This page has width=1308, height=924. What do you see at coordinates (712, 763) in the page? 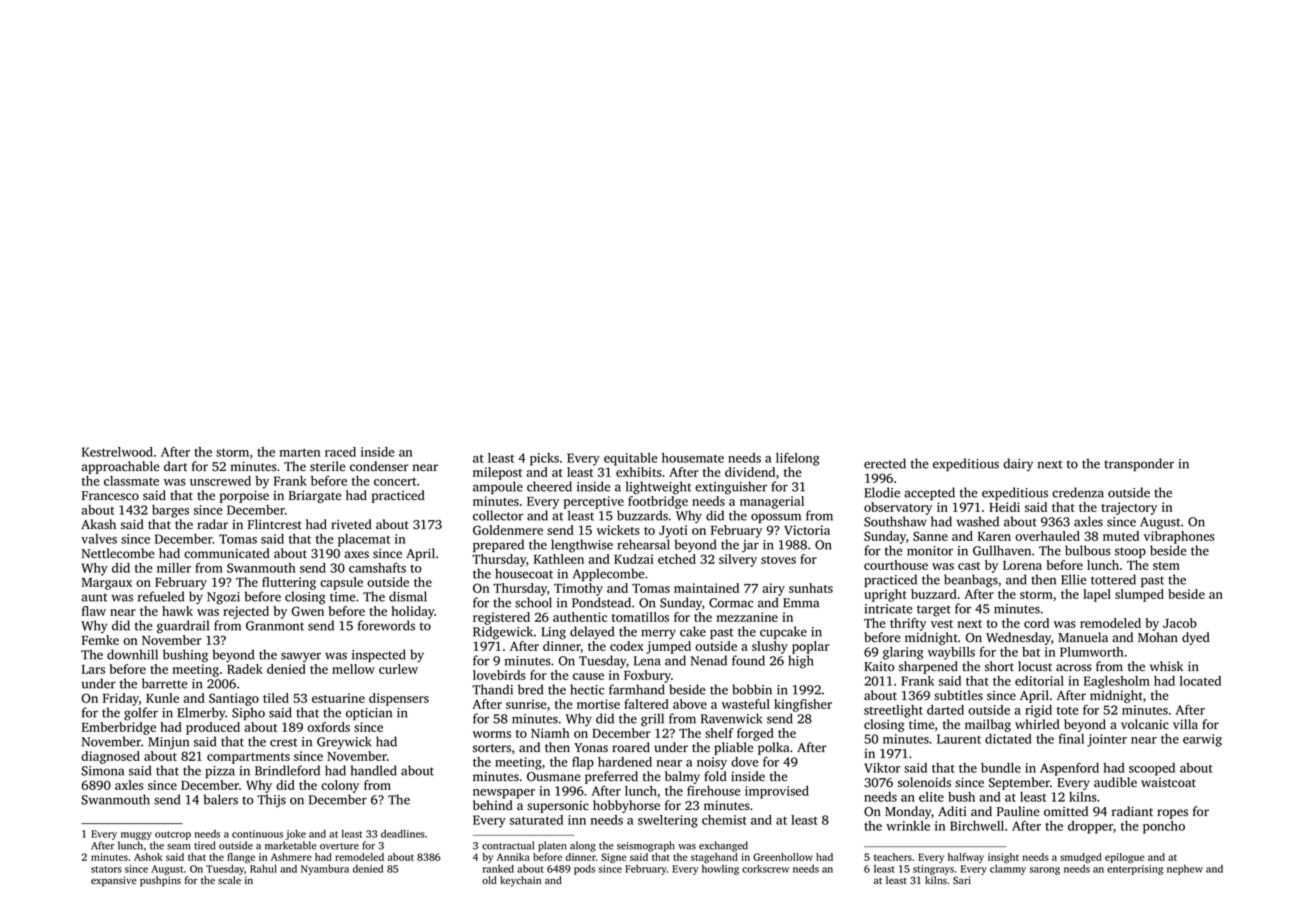
I see `noisy` at bounding box center [712, 763].
